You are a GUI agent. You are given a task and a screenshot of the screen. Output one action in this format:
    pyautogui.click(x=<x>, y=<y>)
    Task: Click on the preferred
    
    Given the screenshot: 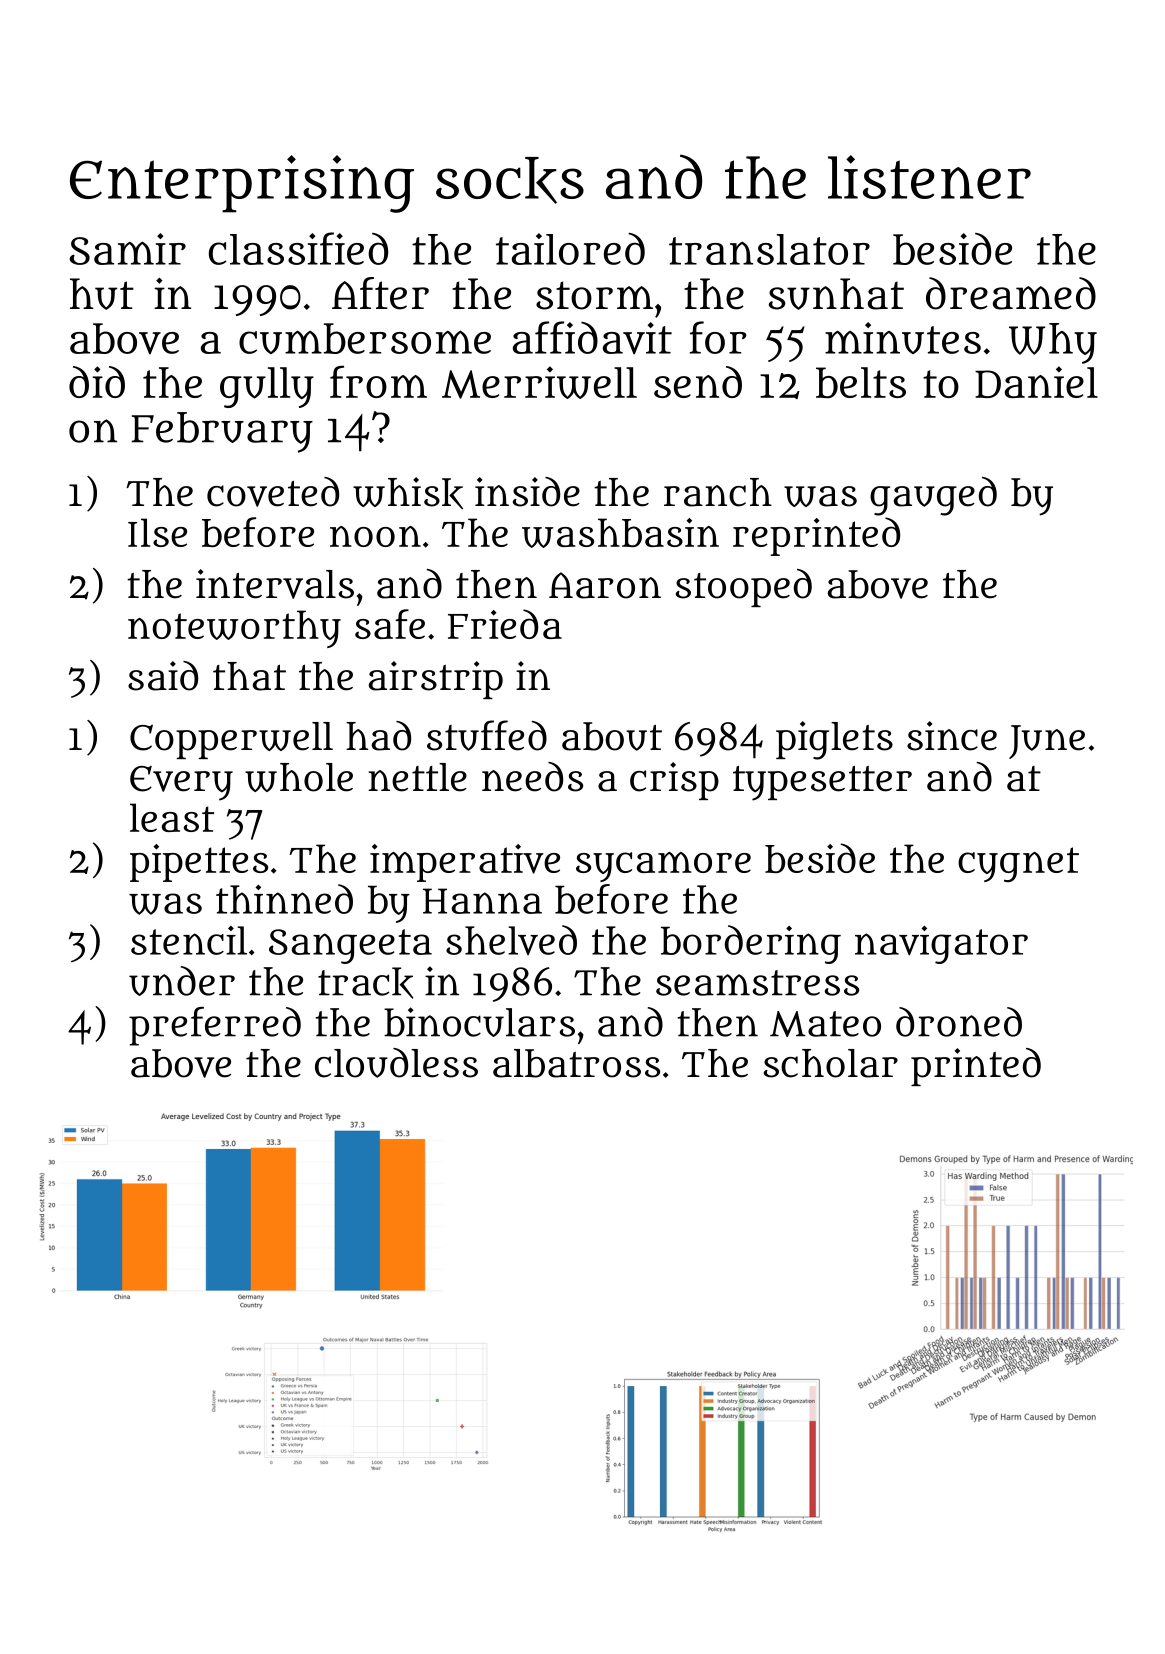 What is the action you would take?
    pyautogui.click(x=215, y=1026)
